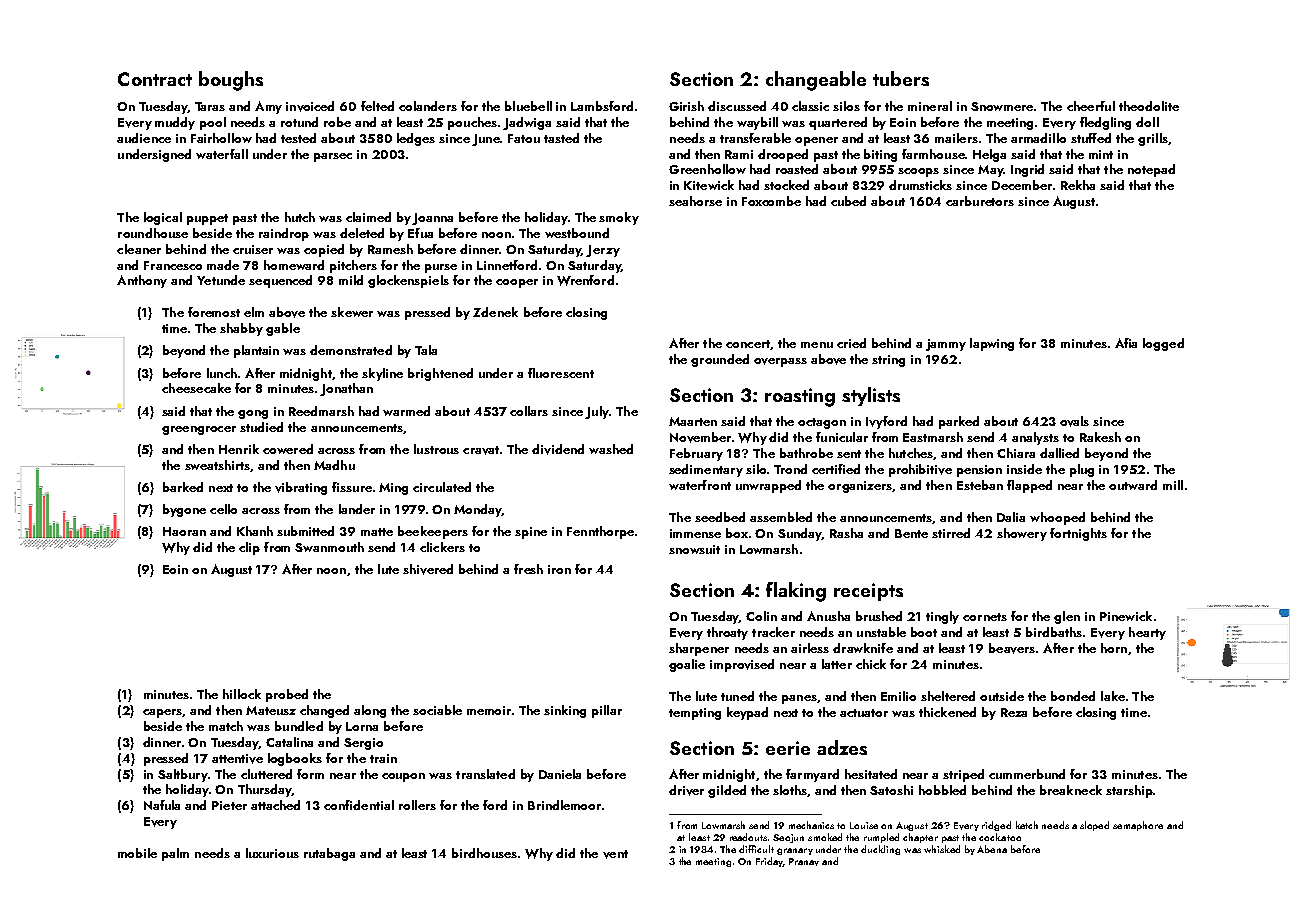 The height and width of the screenshot is (924, 1308). Describe the element at coordinates (1149, 106) in the screenshot. I see `theodolite` at that location.
